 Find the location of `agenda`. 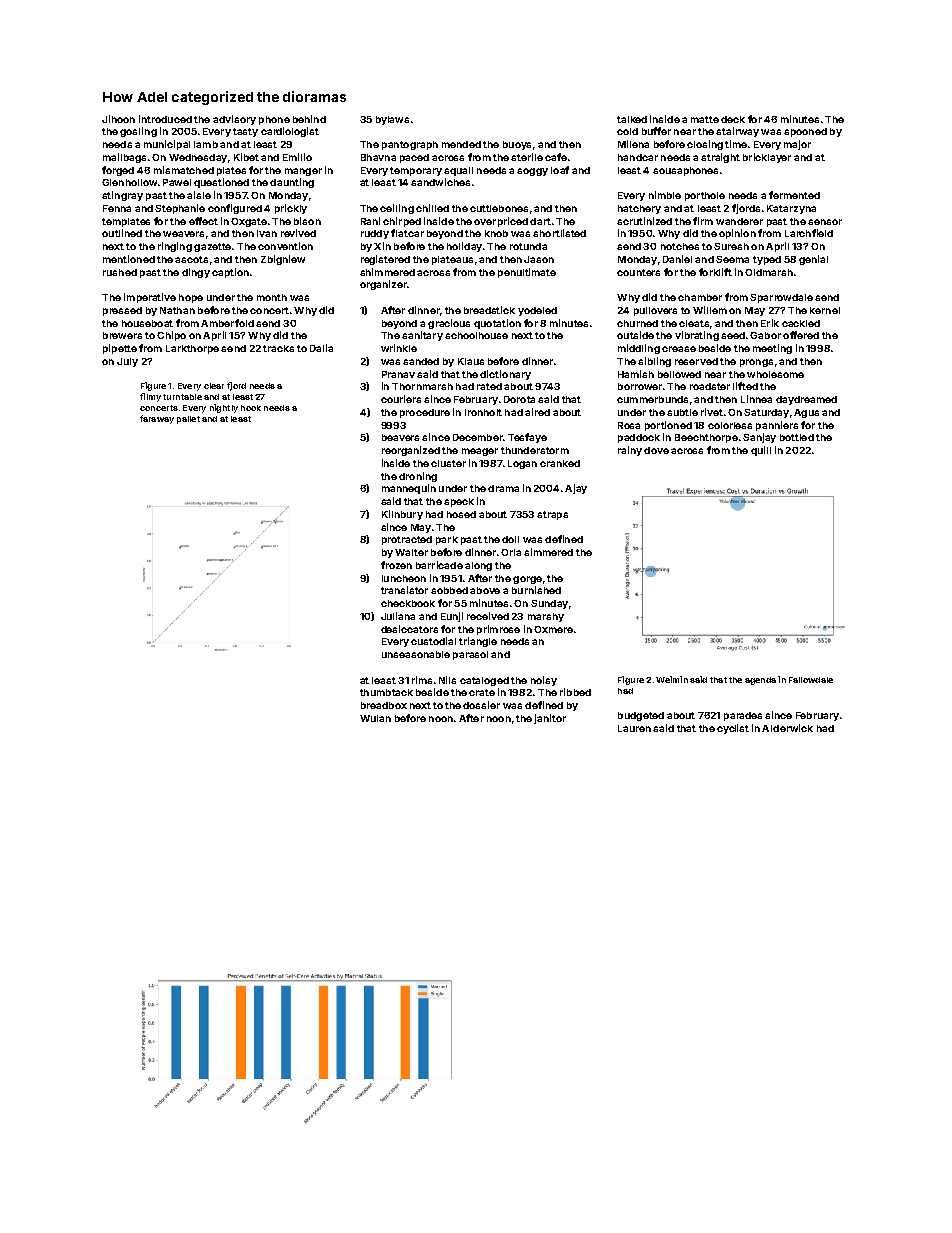

agenda is located at coordinates (760, 681).
